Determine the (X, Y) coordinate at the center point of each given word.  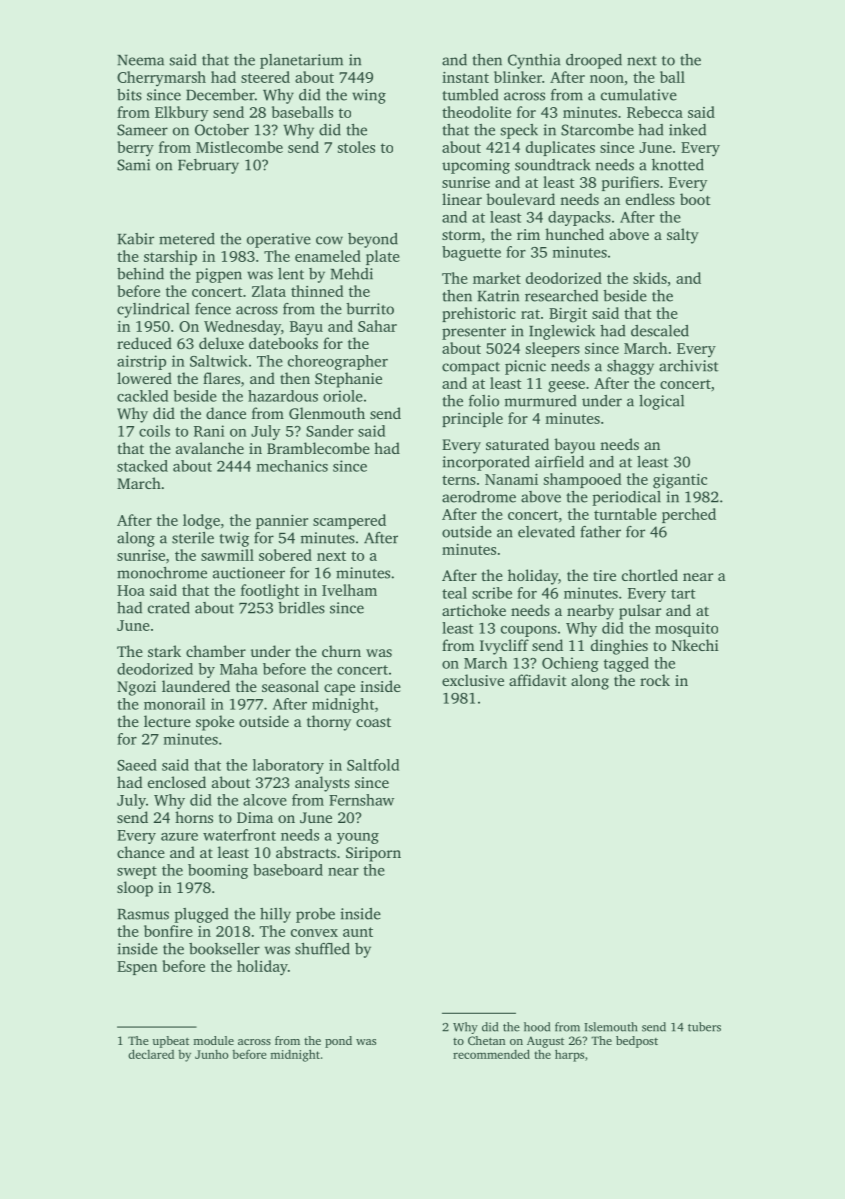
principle (472, 419)
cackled (142, 396)
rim (528, 234)
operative (279, 240)
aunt (358, 932)
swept (137, 872)
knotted (678, 165)
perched (689, 515)
